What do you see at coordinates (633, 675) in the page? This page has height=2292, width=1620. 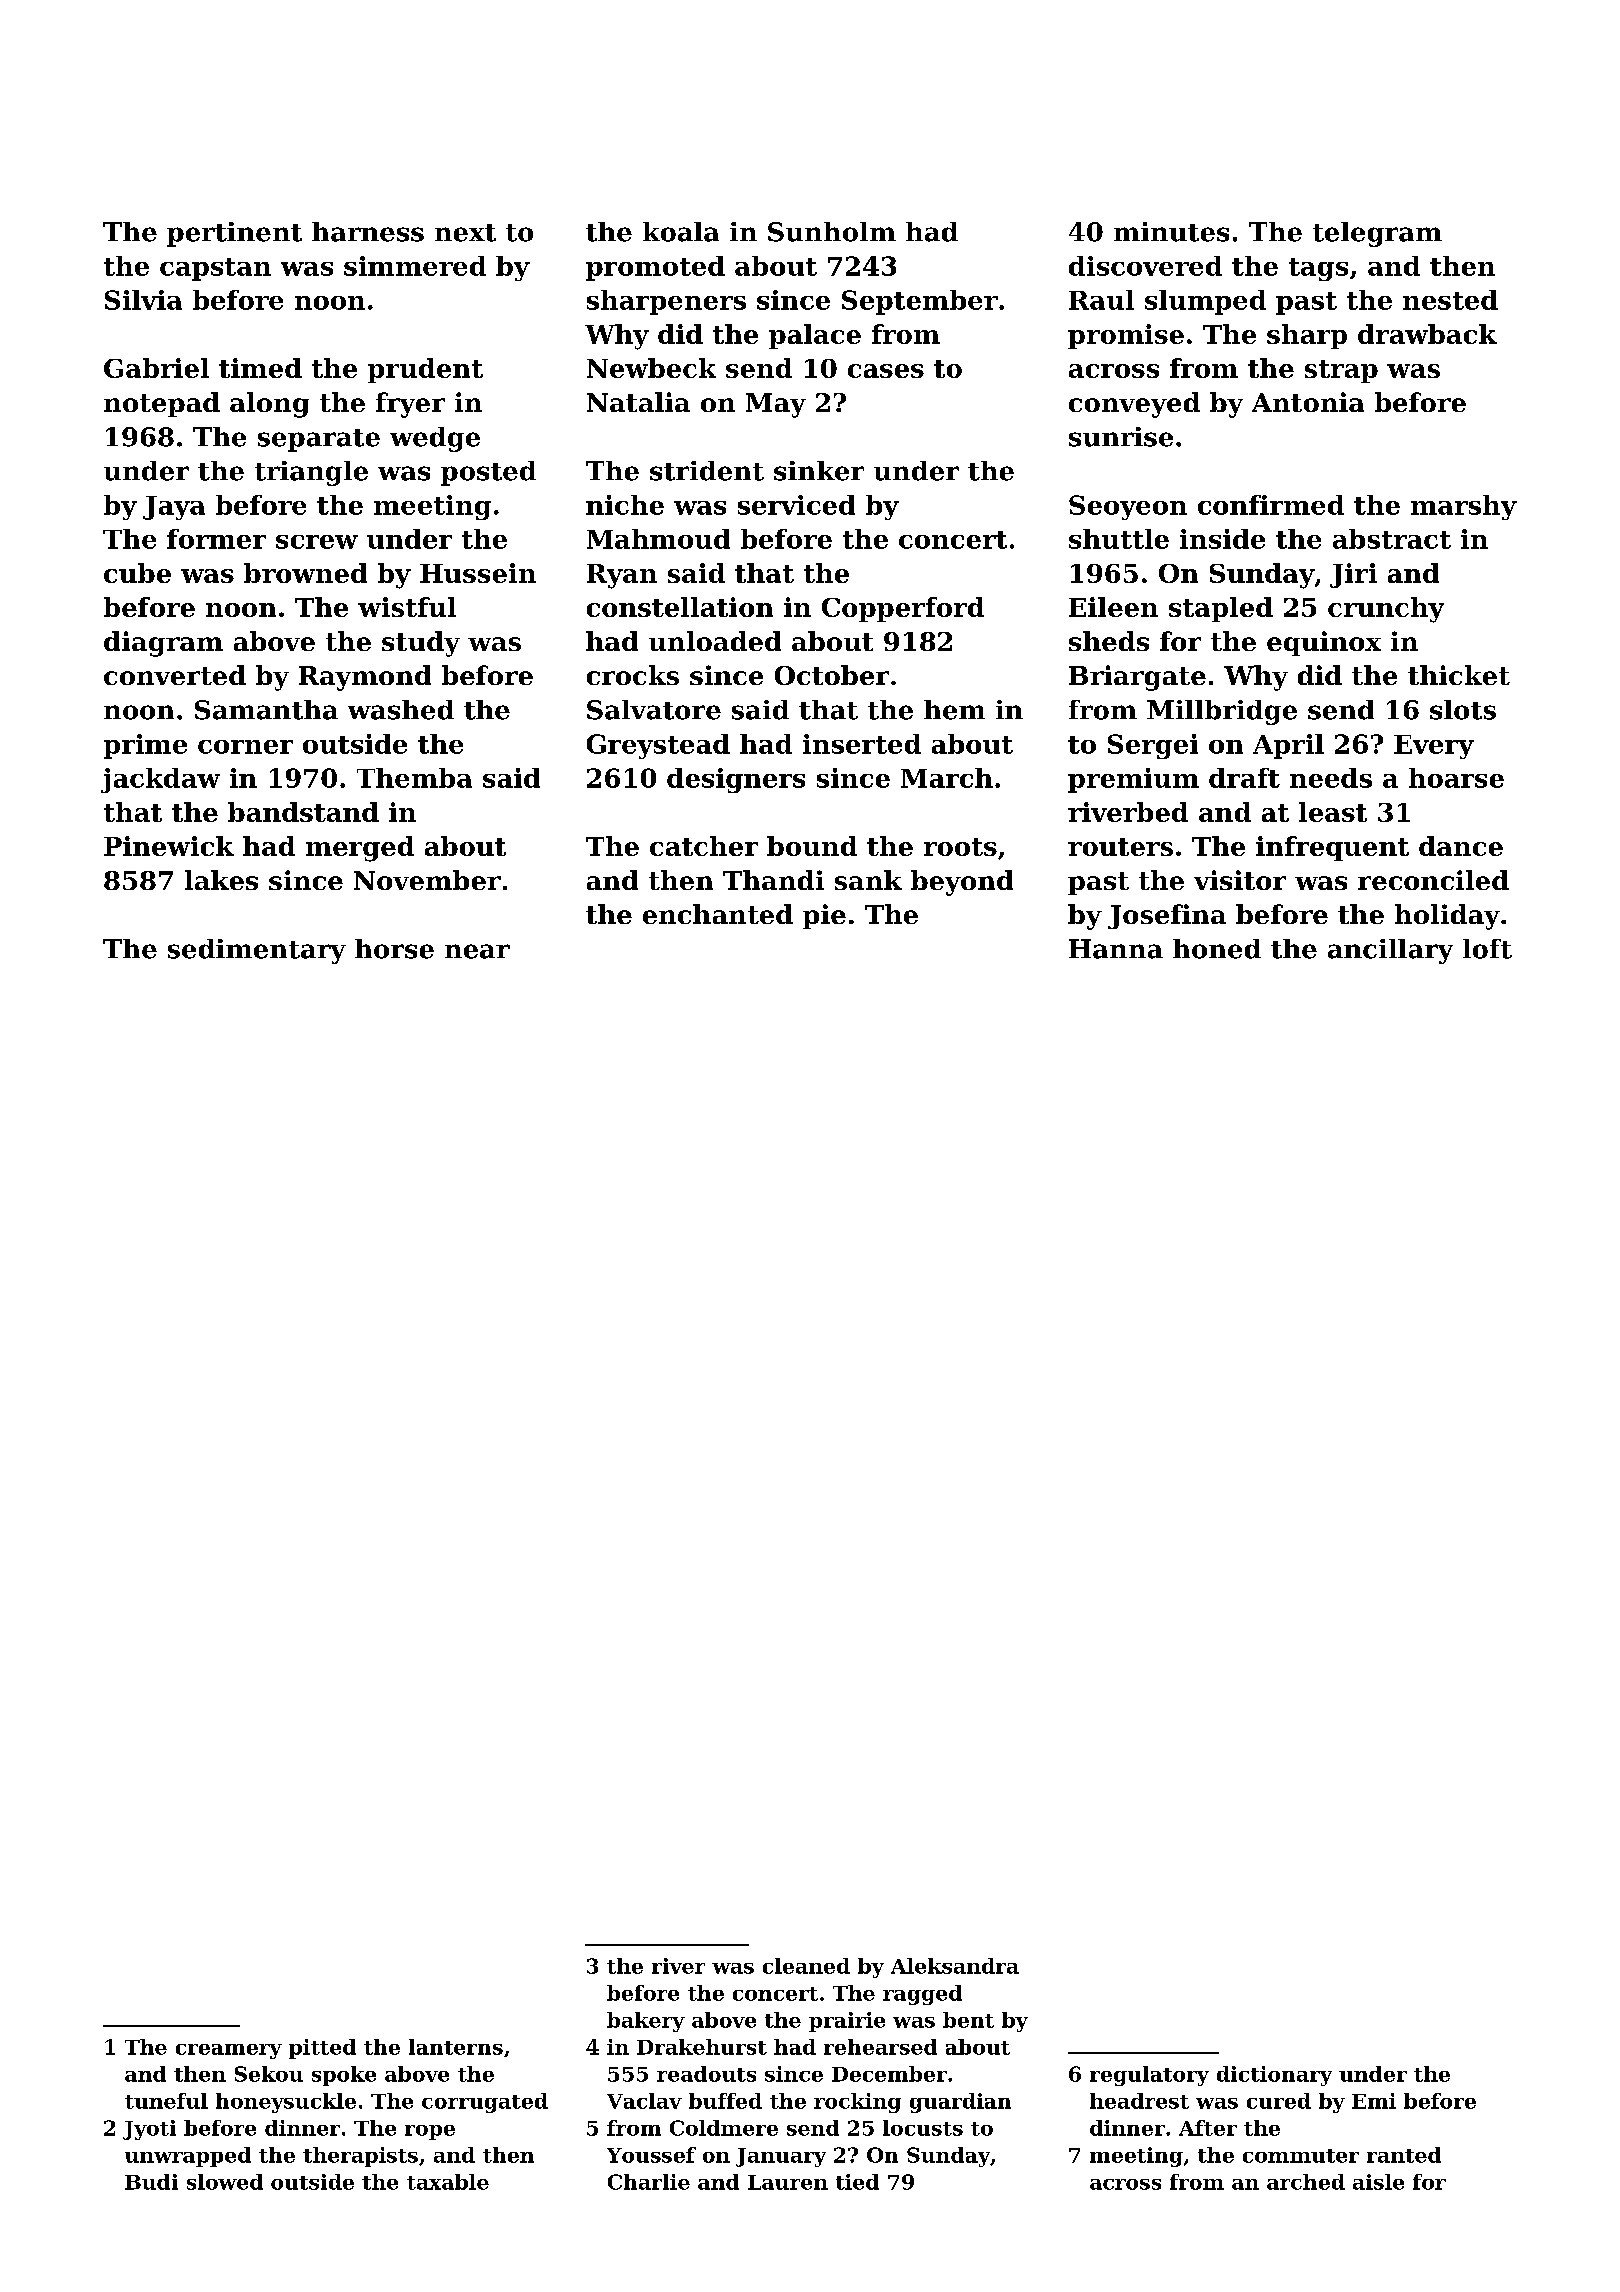 I see `crocks` at bounding box center [633, 675].
